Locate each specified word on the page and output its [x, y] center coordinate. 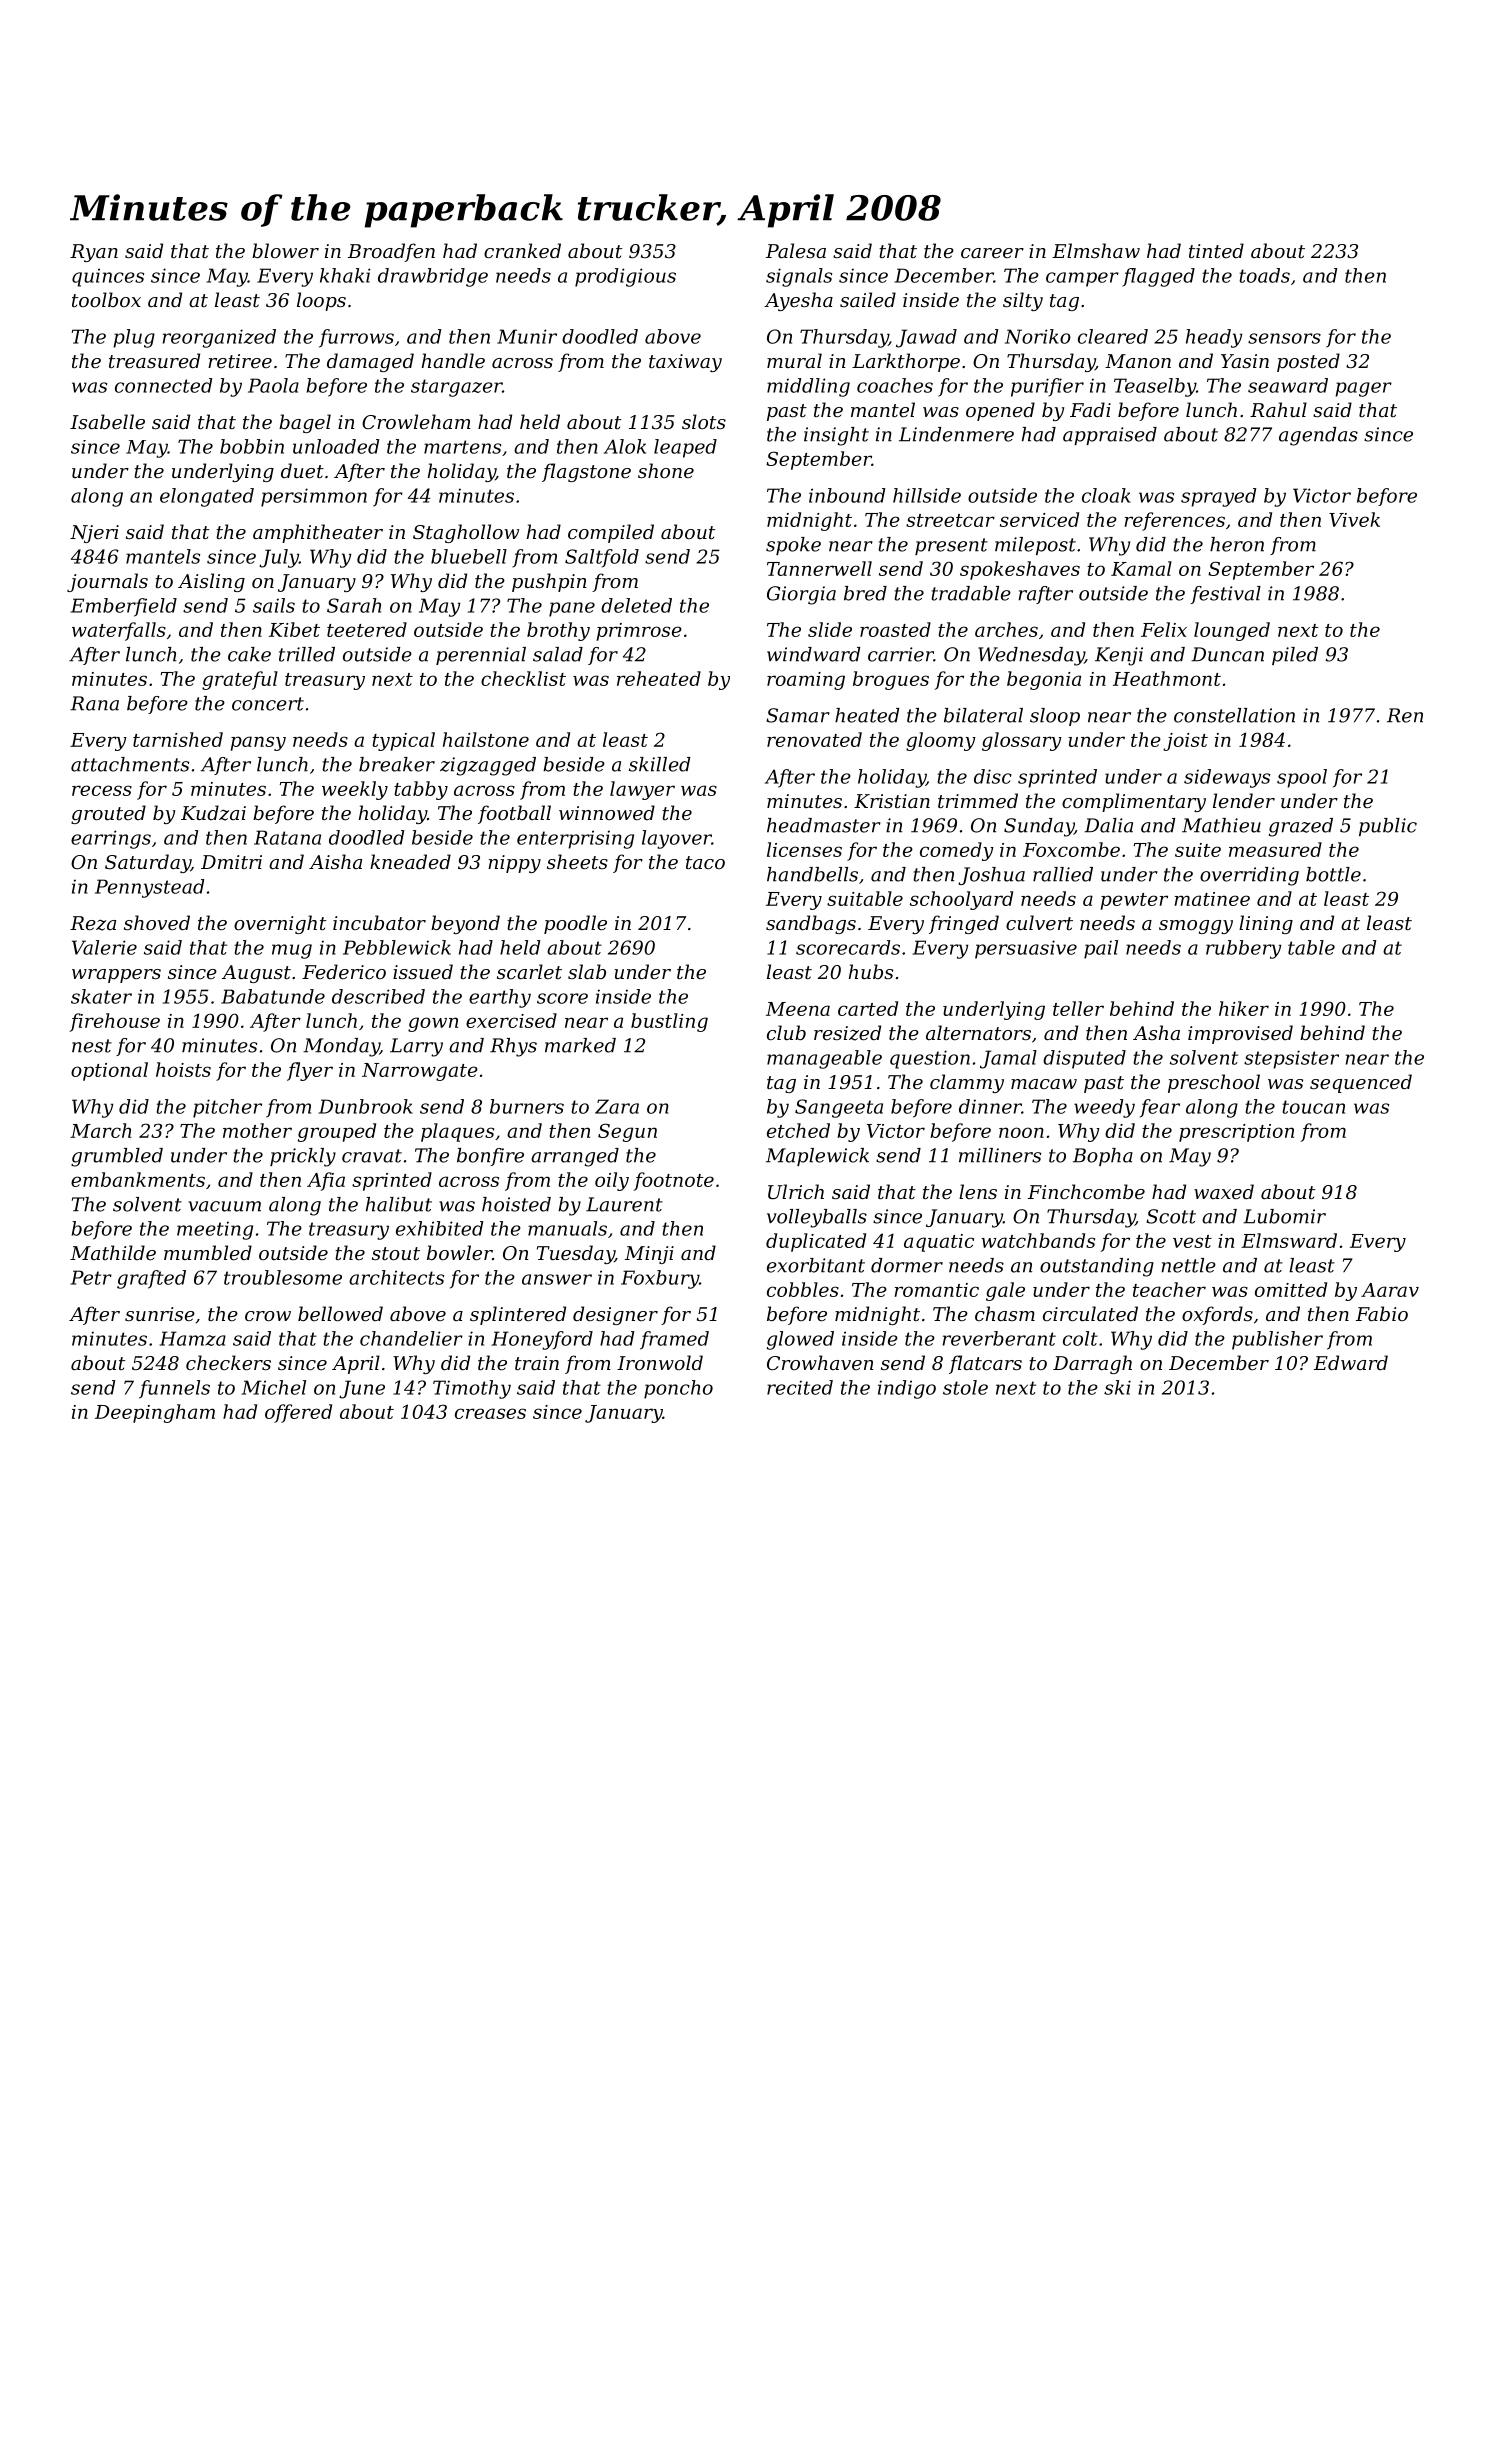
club [786, 1032]
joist [1185, 742]
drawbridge [433, 277]
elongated [207, 497]
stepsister [1291, 1059]
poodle [575, 924]
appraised [1110, 436]
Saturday [148, 863]
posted [1308, 362]
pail [1101, 949]
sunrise [160, 1314]
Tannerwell [819, 568]
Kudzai [213, 813]
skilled [659, 764]
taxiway [685, 363]
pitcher [227, 1108]
